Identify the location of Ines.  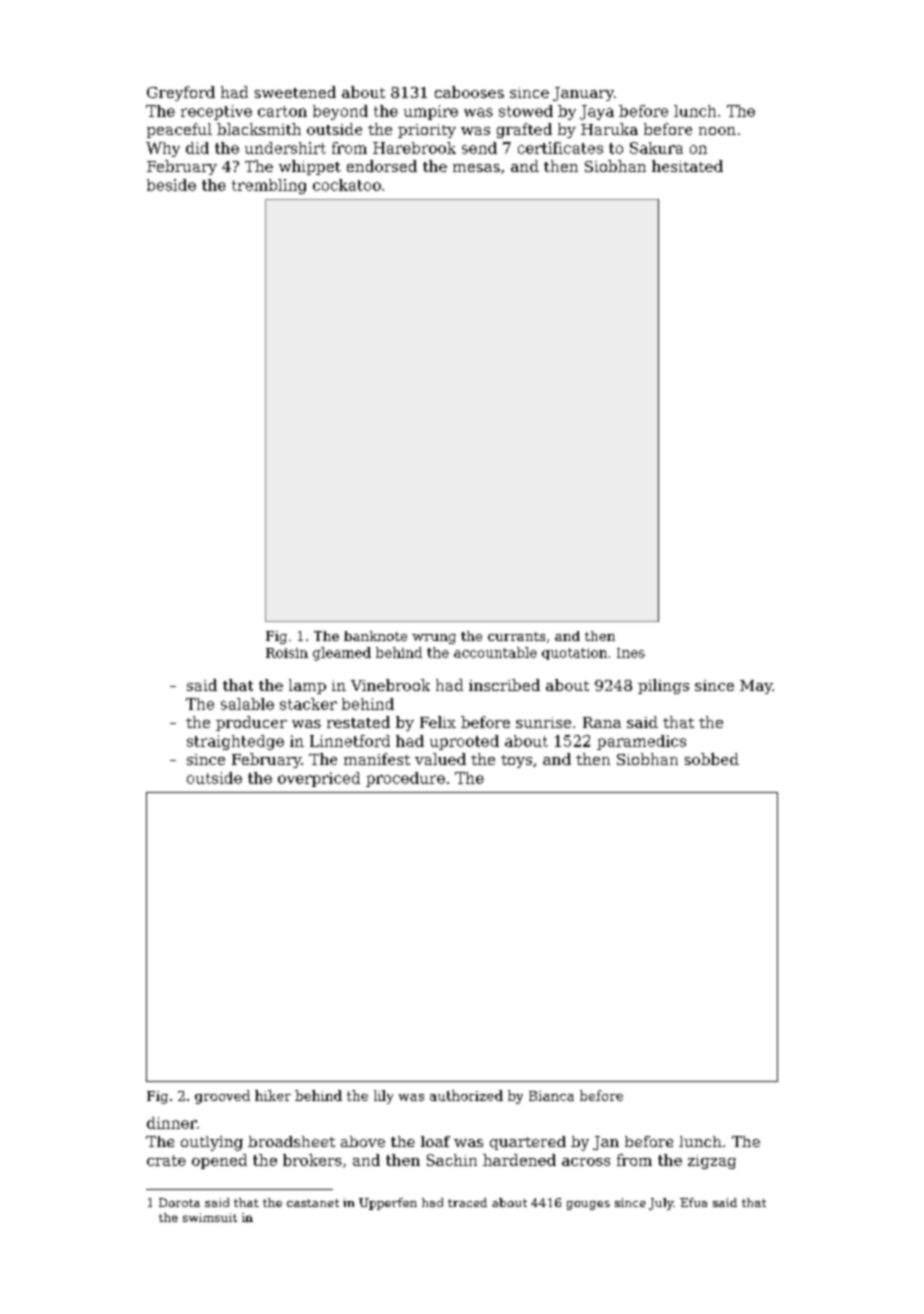
(631, 653).
